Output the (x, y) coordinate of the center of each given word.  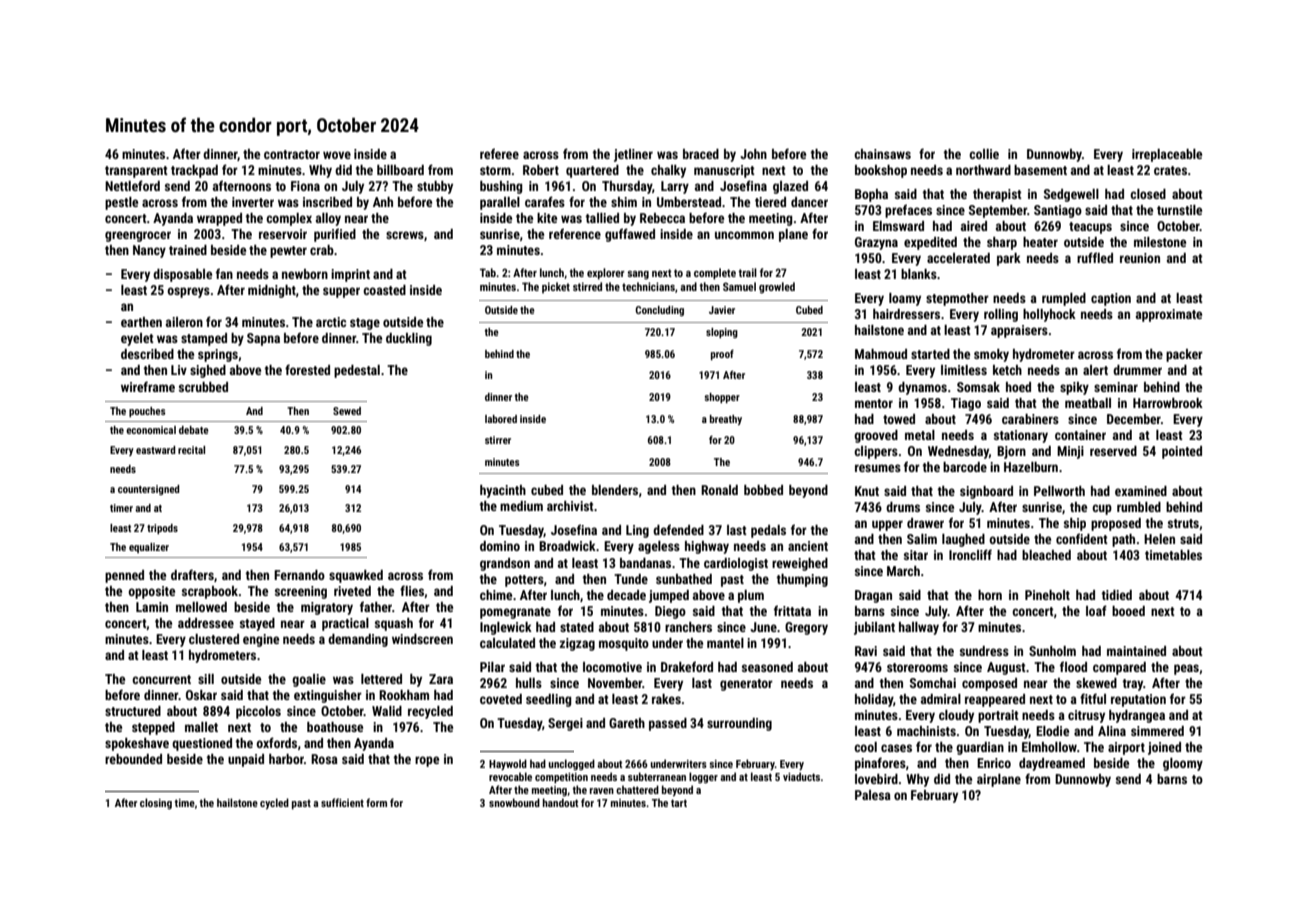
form (376, 802)
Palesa (873, 795)
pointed (1182, 452)
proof (722, 355)
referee (499, 153)
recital (191, 450)
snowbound (514, 802)
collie (984, 154)
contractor (292, 154)
